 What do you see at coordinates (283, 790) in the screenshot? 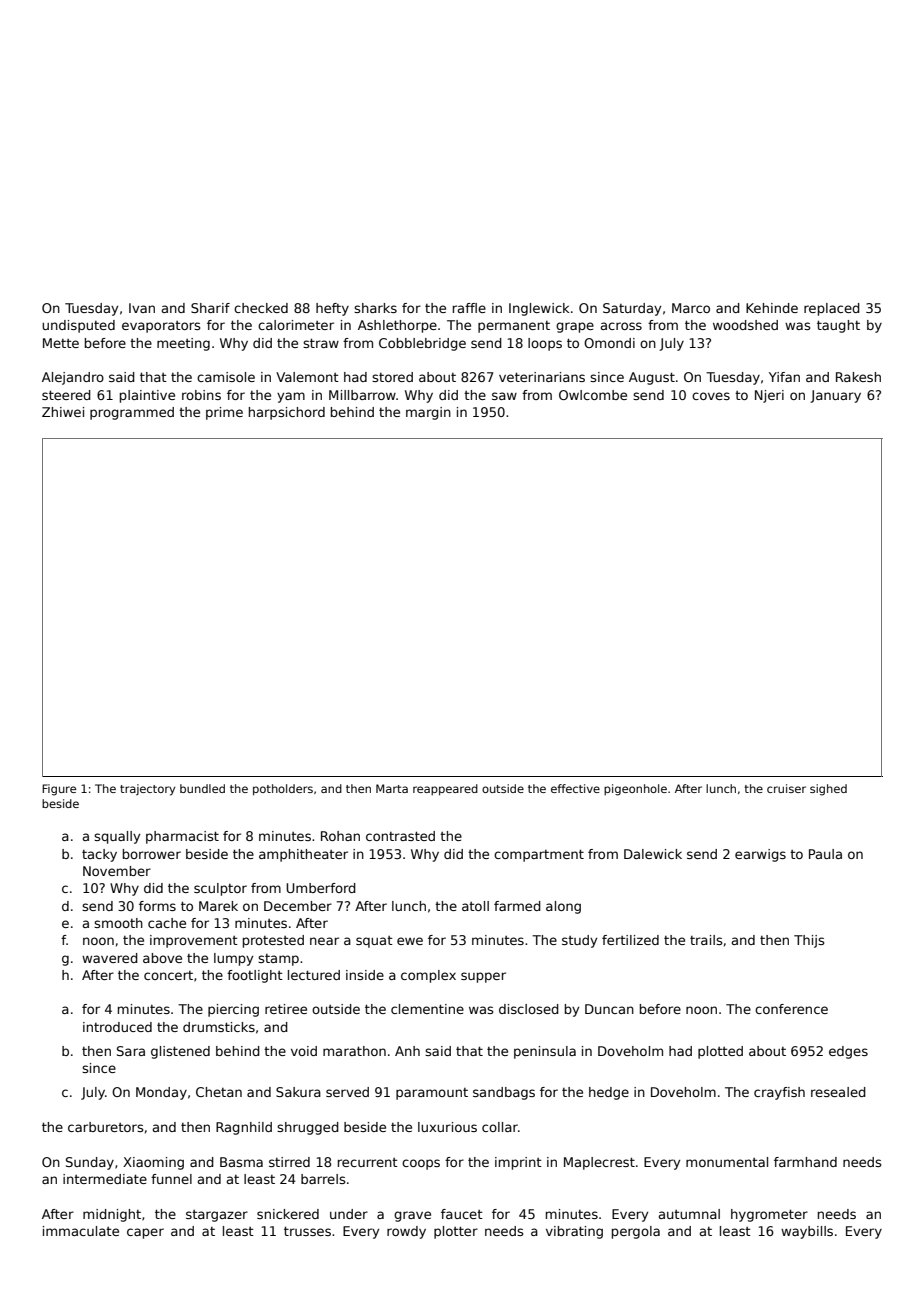
I see `potholders` at bounding box center [283, 790].
